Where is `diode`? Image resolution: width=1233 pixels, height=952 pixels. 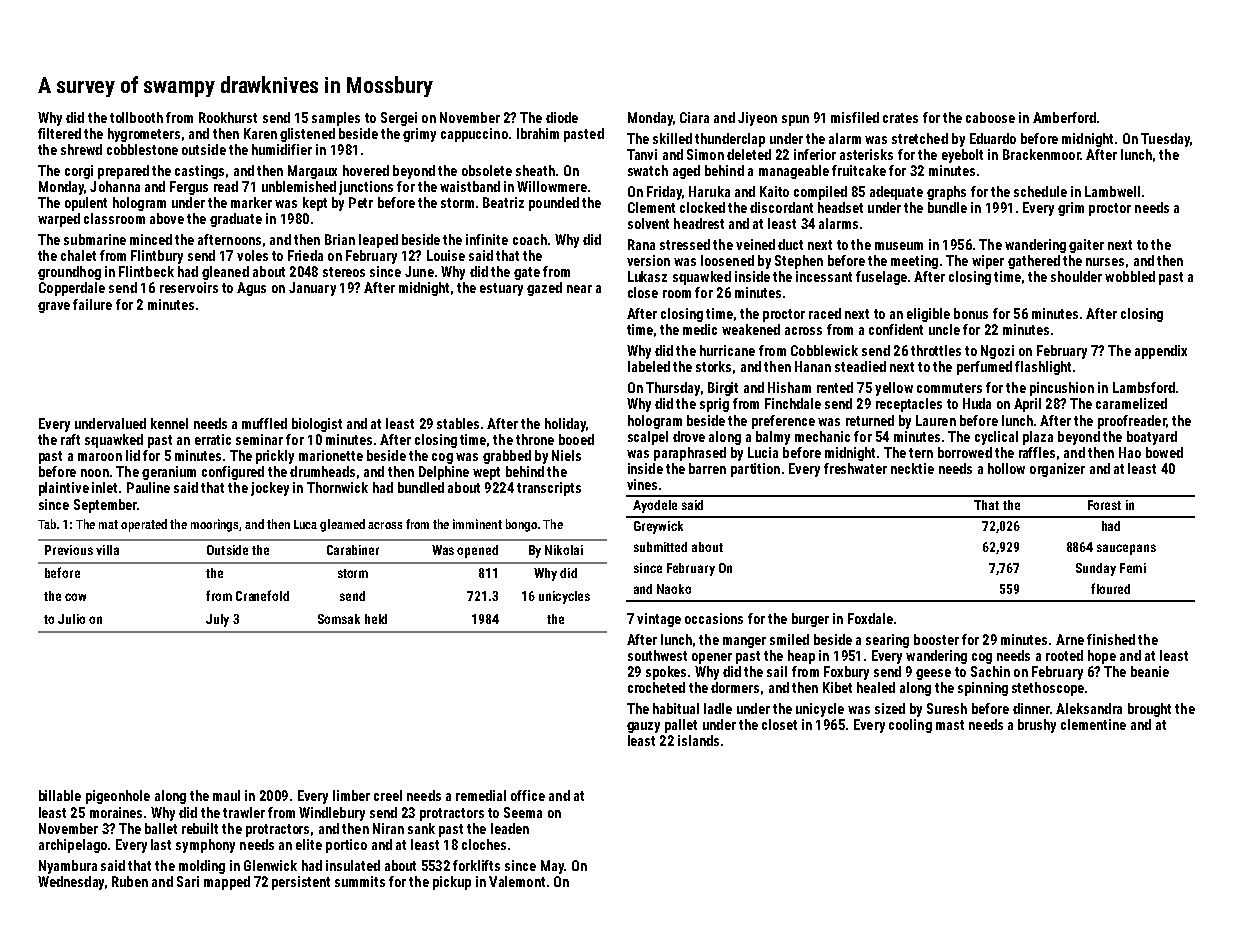 diode is located at coordinates (562, 117).
